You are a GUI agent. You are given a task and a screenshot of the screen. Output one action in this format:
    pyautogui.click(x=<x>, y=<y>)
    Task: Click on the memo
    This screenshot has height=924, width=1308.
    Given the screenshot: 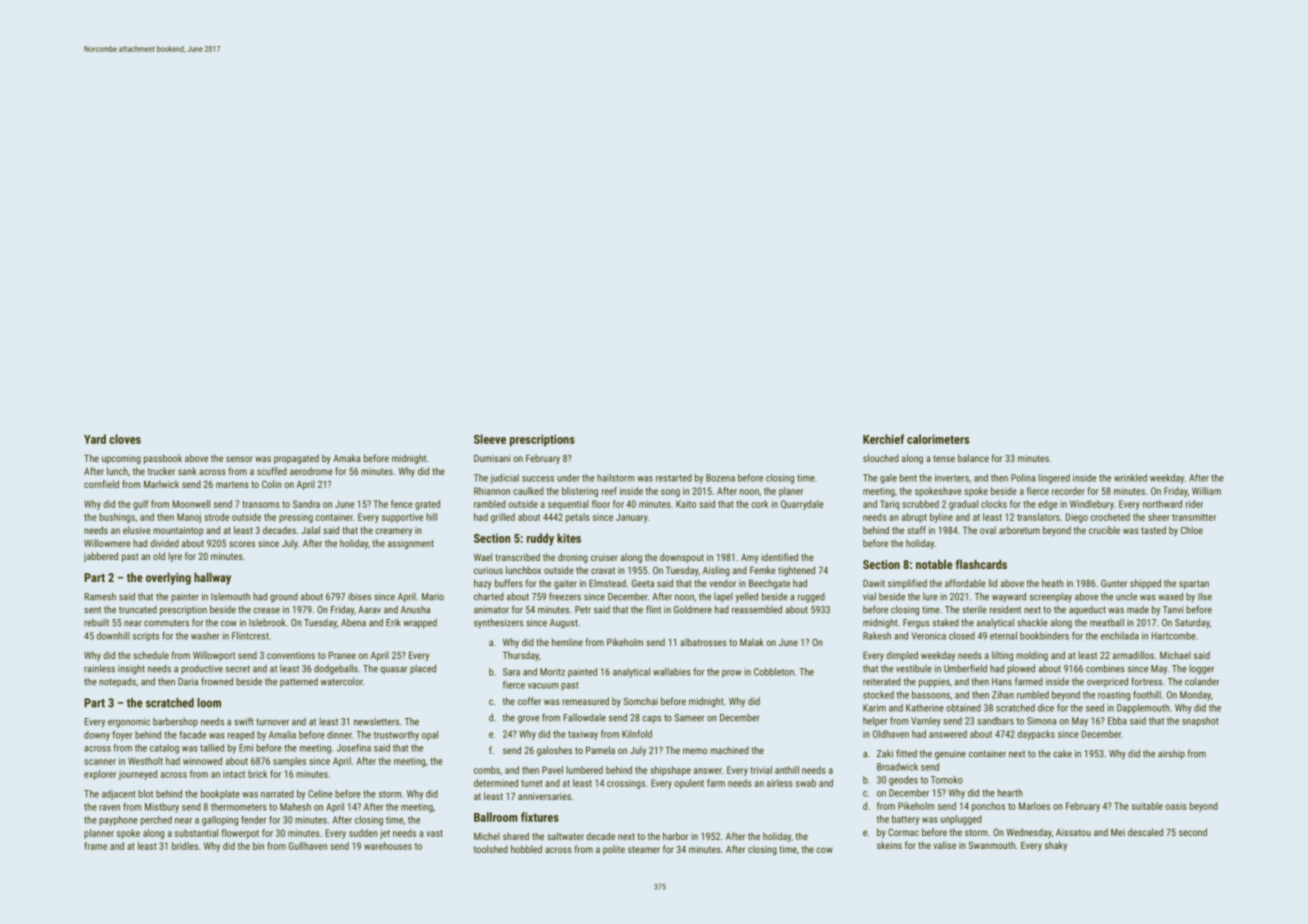 What is the action you would take?
    pyautogui.click(x=695, y=751)
